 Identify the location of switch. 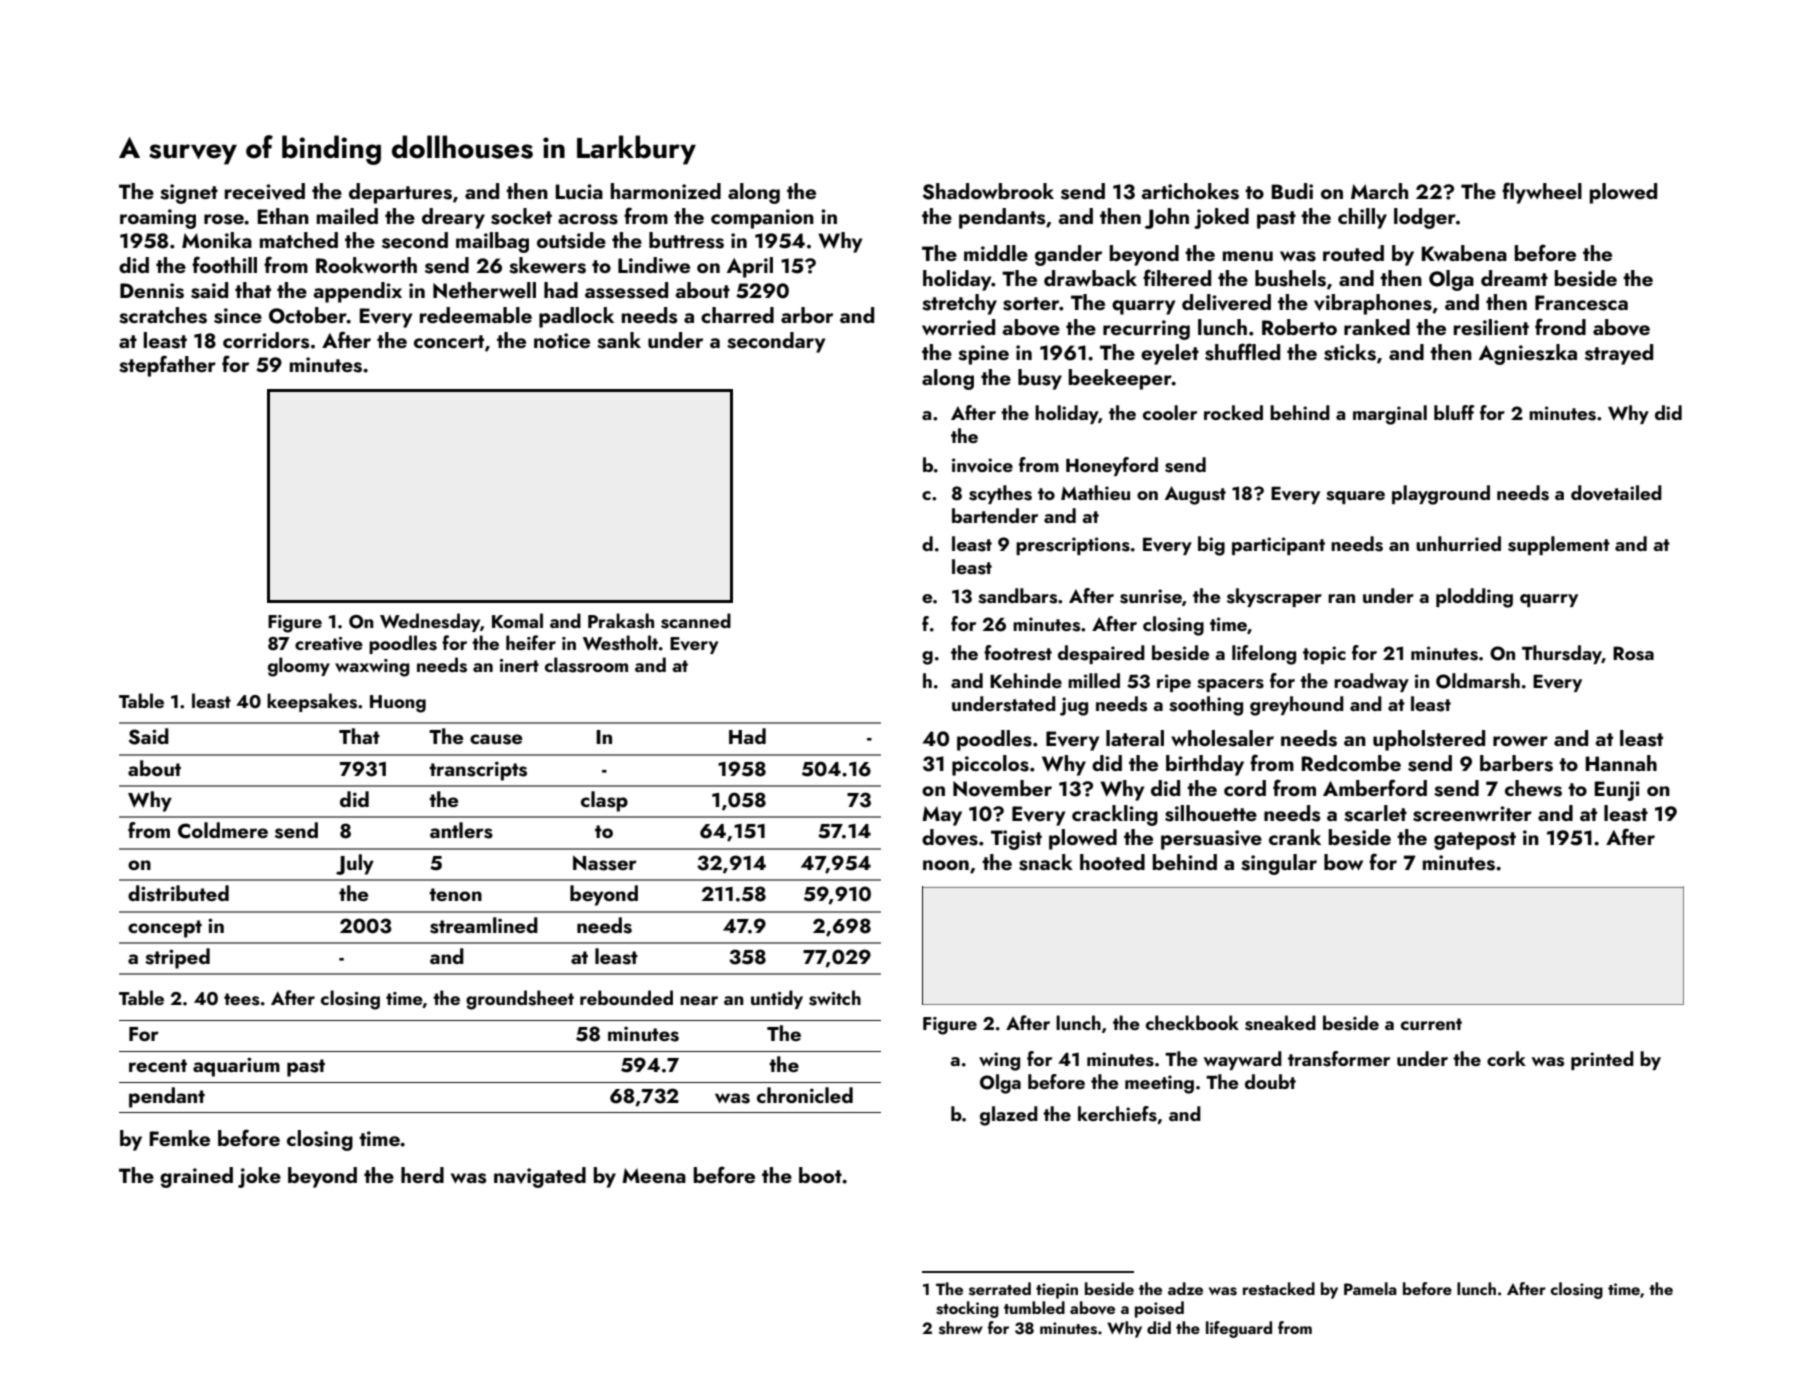
(835, 998).
